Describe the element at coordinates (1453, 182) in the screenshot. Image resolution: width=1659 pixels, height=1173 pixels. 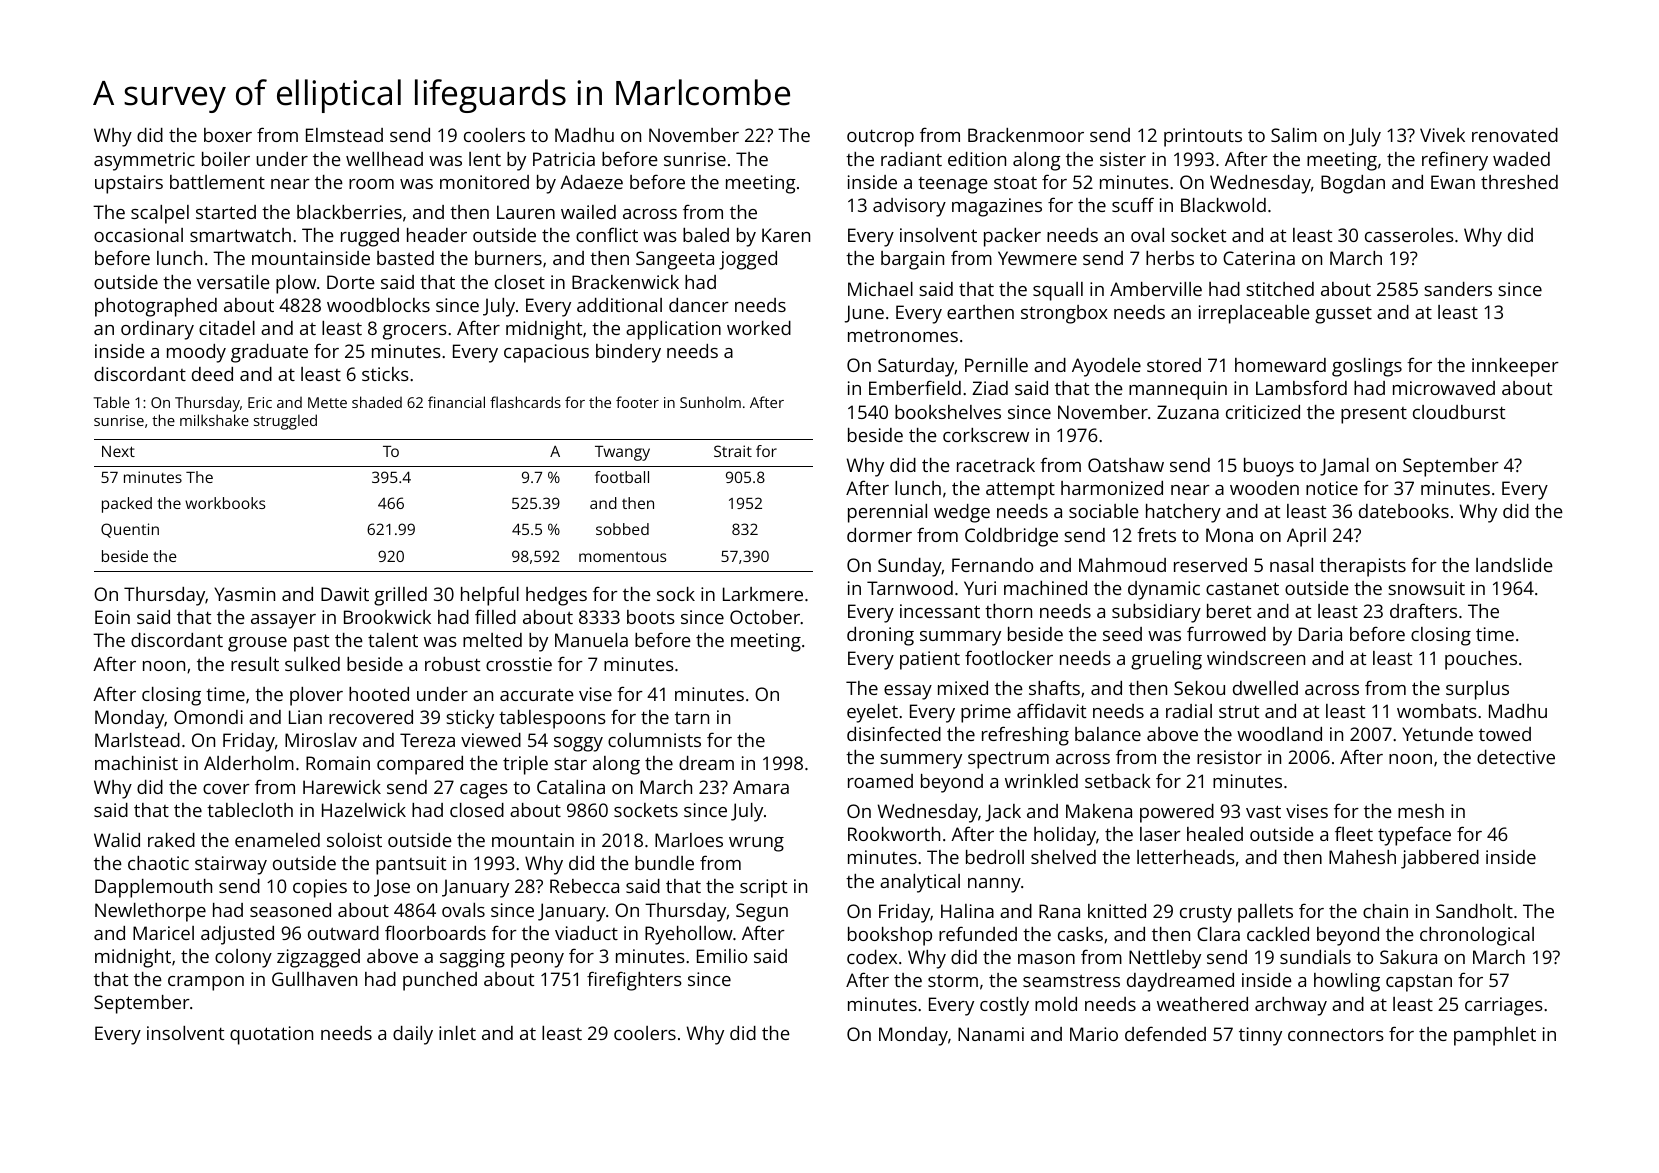
I see `Ewan` at that location.
